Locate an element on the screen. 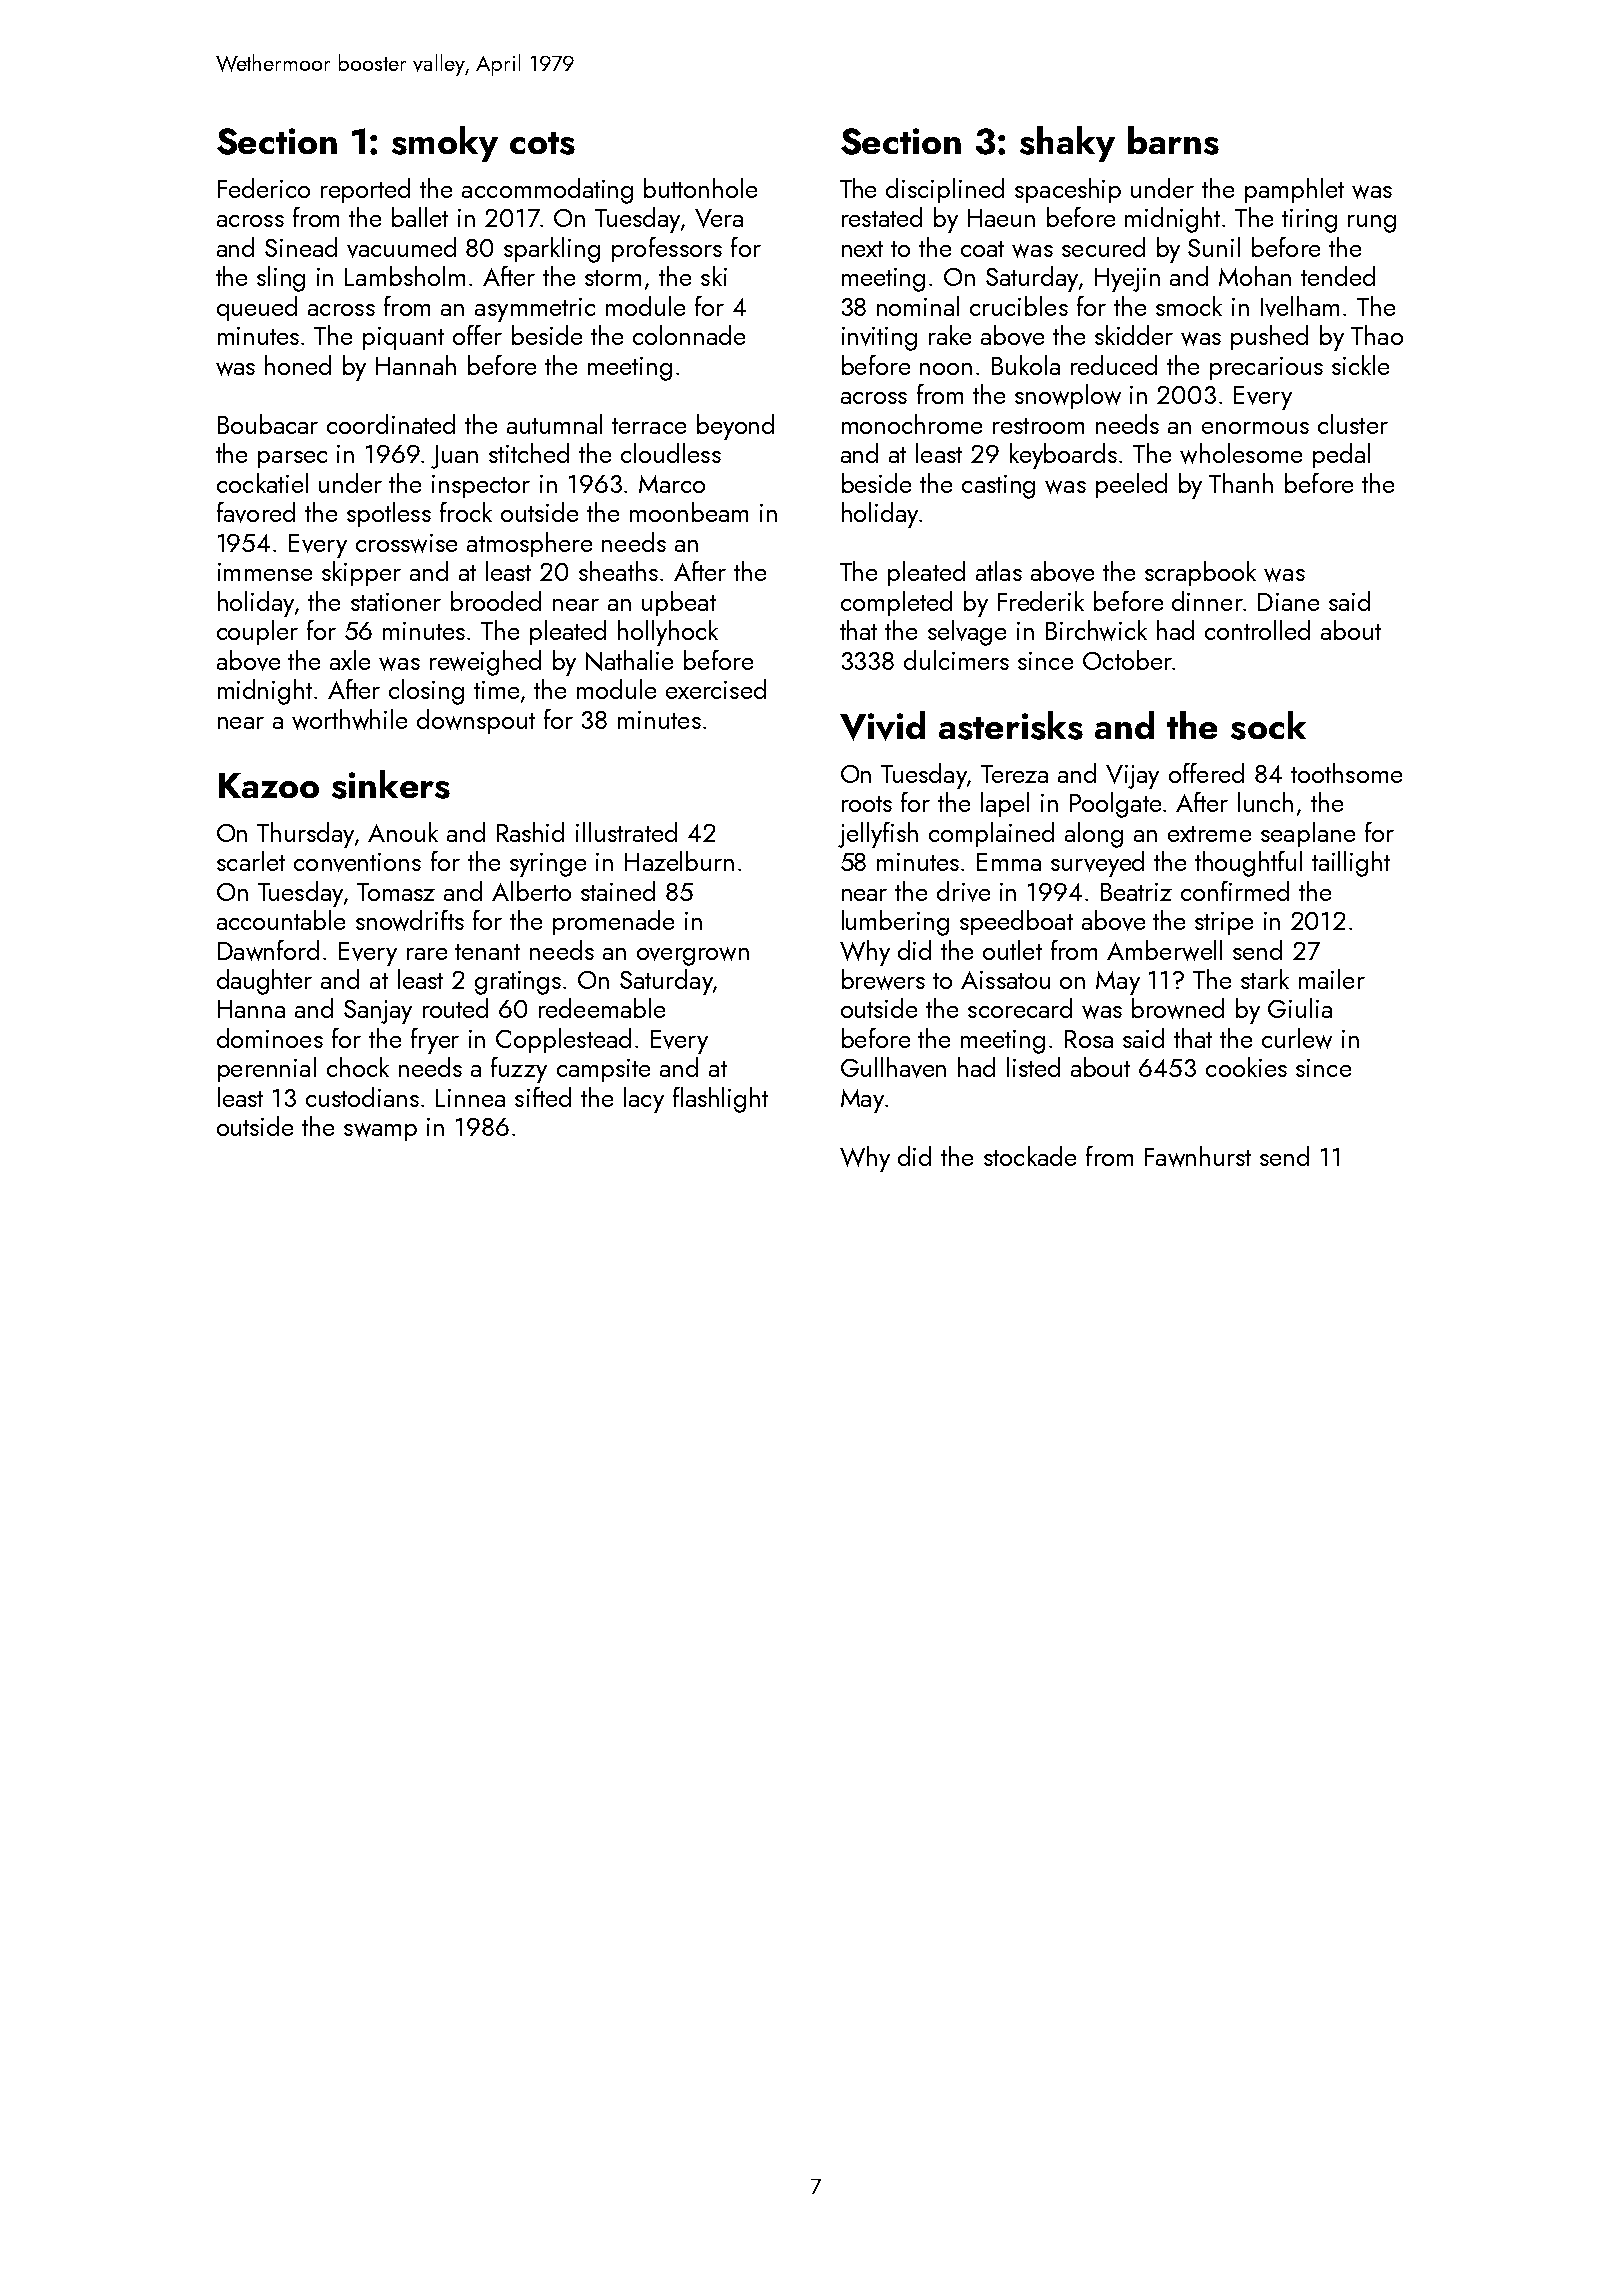  Diane is located at coordinates (1288, 602).
